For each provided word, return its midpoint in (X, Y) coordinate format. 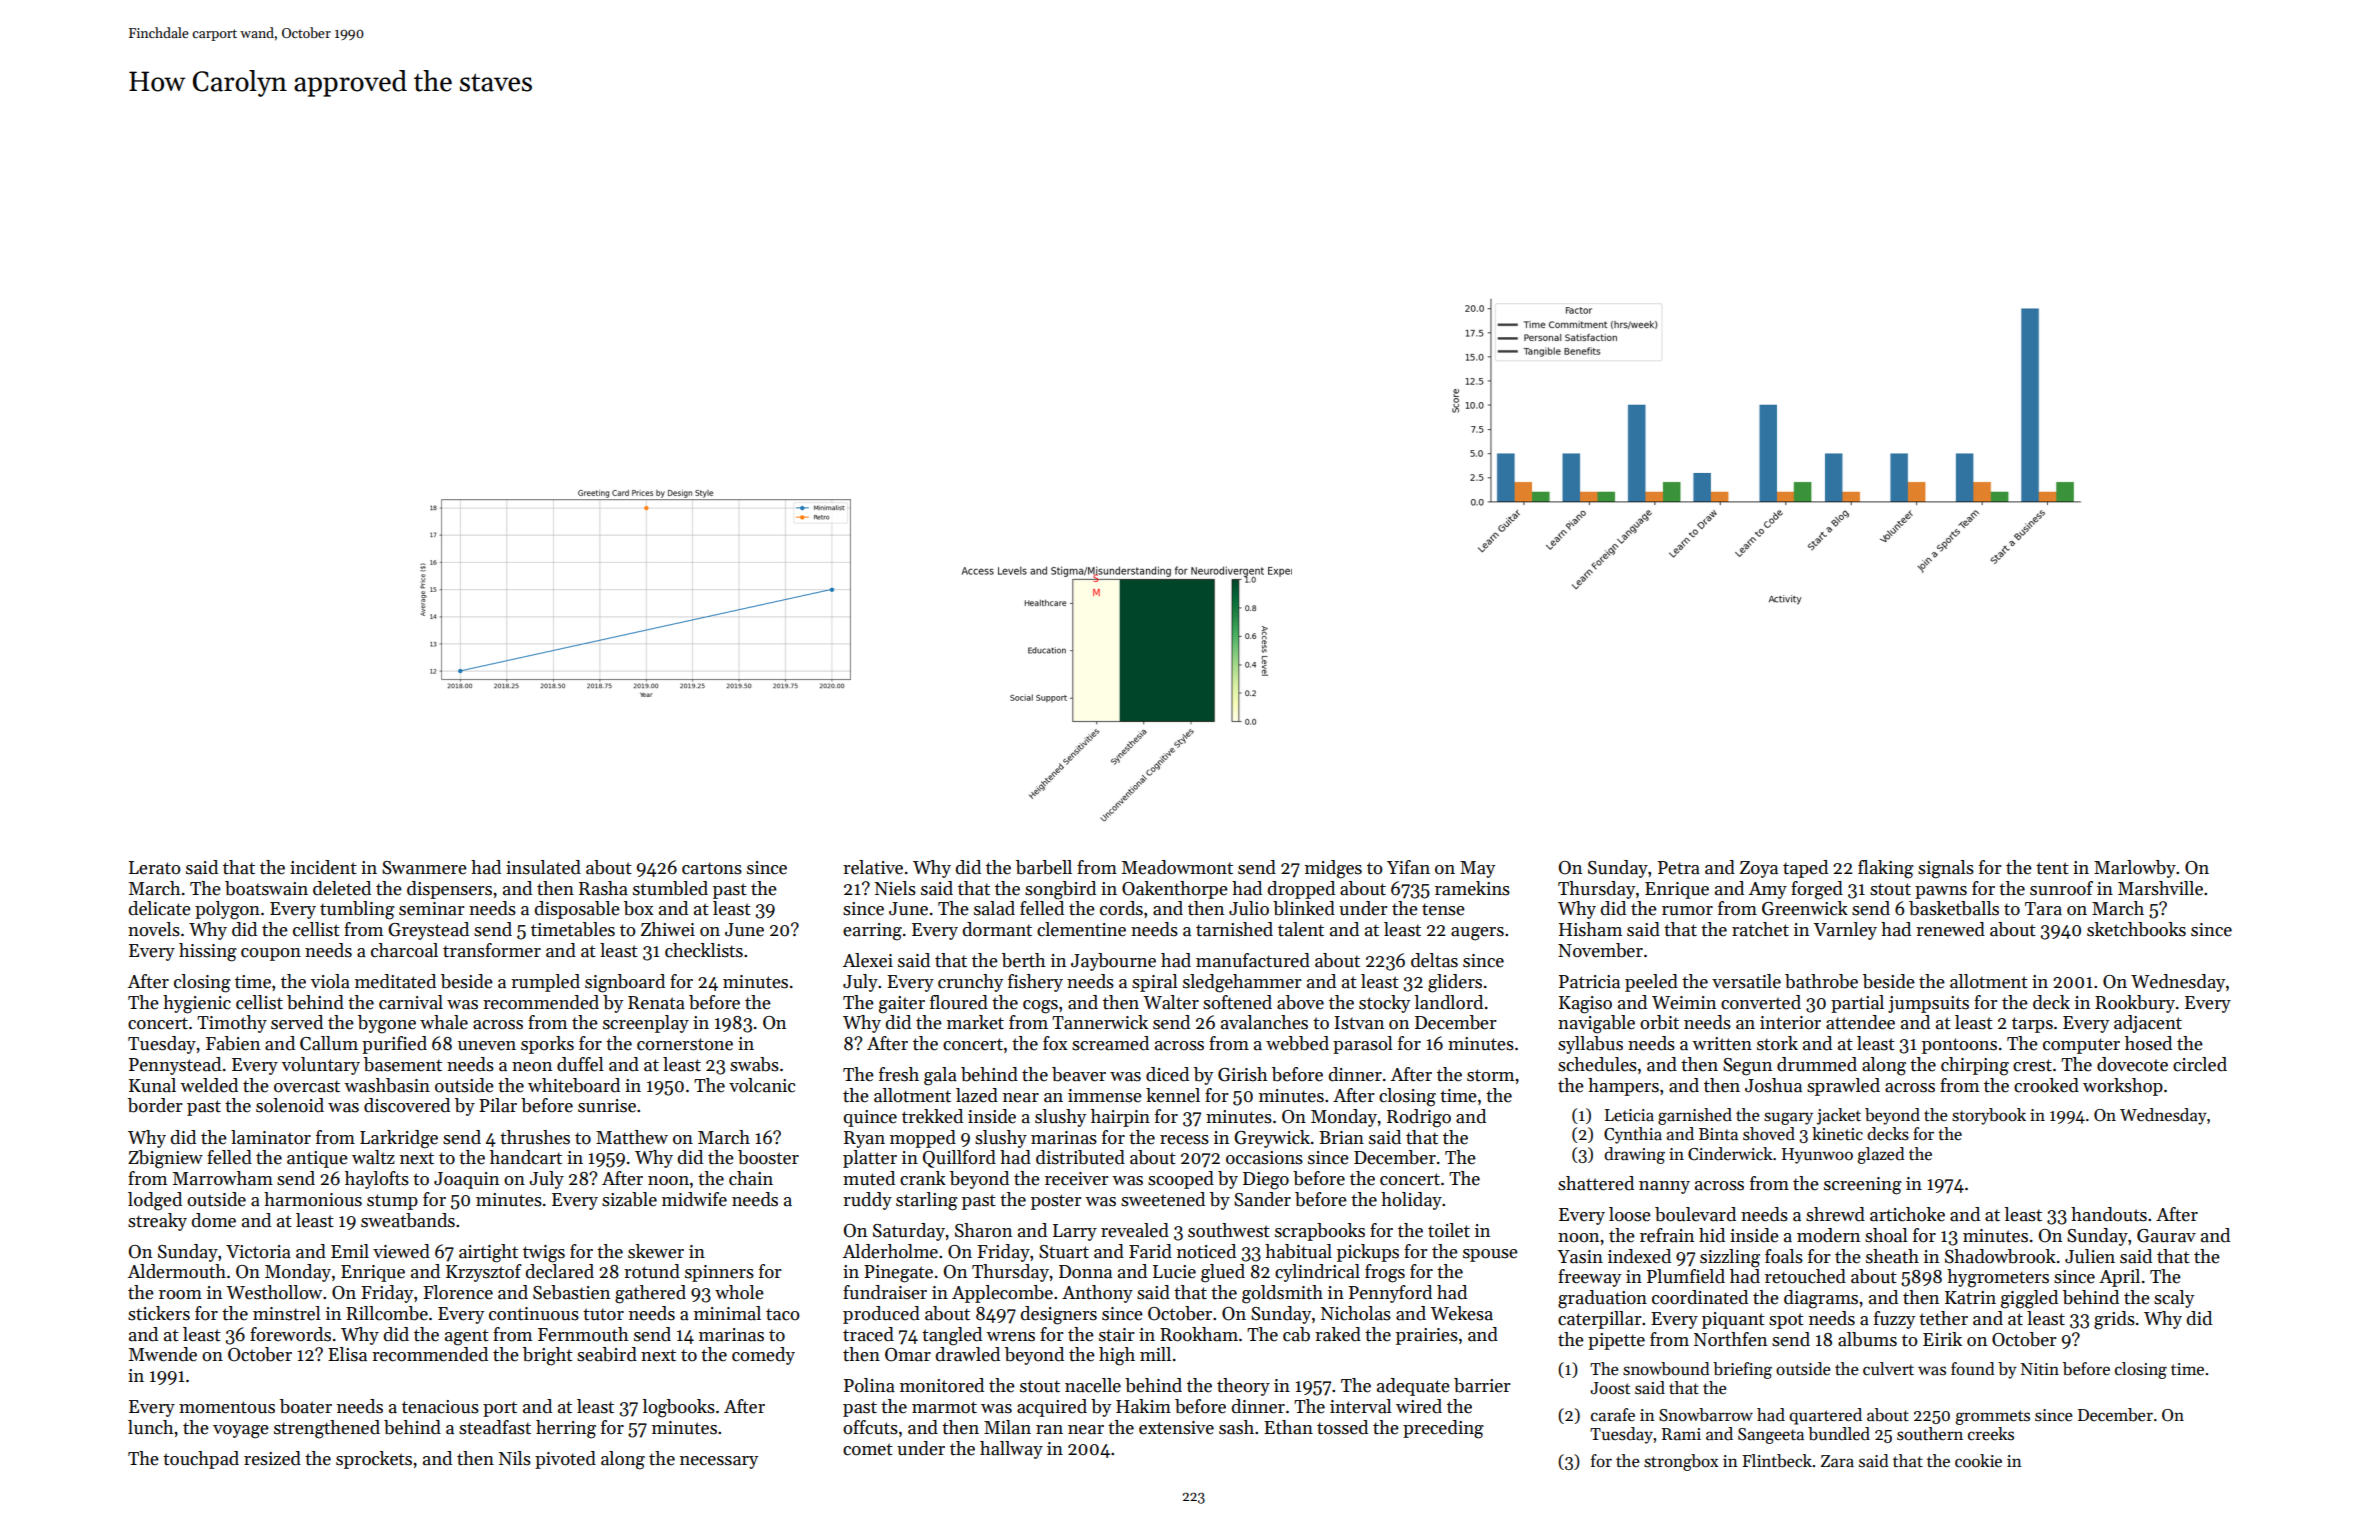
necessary (719, 1462)
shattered (1596, 1183)
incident (323, 867)
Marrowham (223, 1178)
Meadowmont (1177, 867)
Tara (2043, 909)
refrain (1667, 1235)
